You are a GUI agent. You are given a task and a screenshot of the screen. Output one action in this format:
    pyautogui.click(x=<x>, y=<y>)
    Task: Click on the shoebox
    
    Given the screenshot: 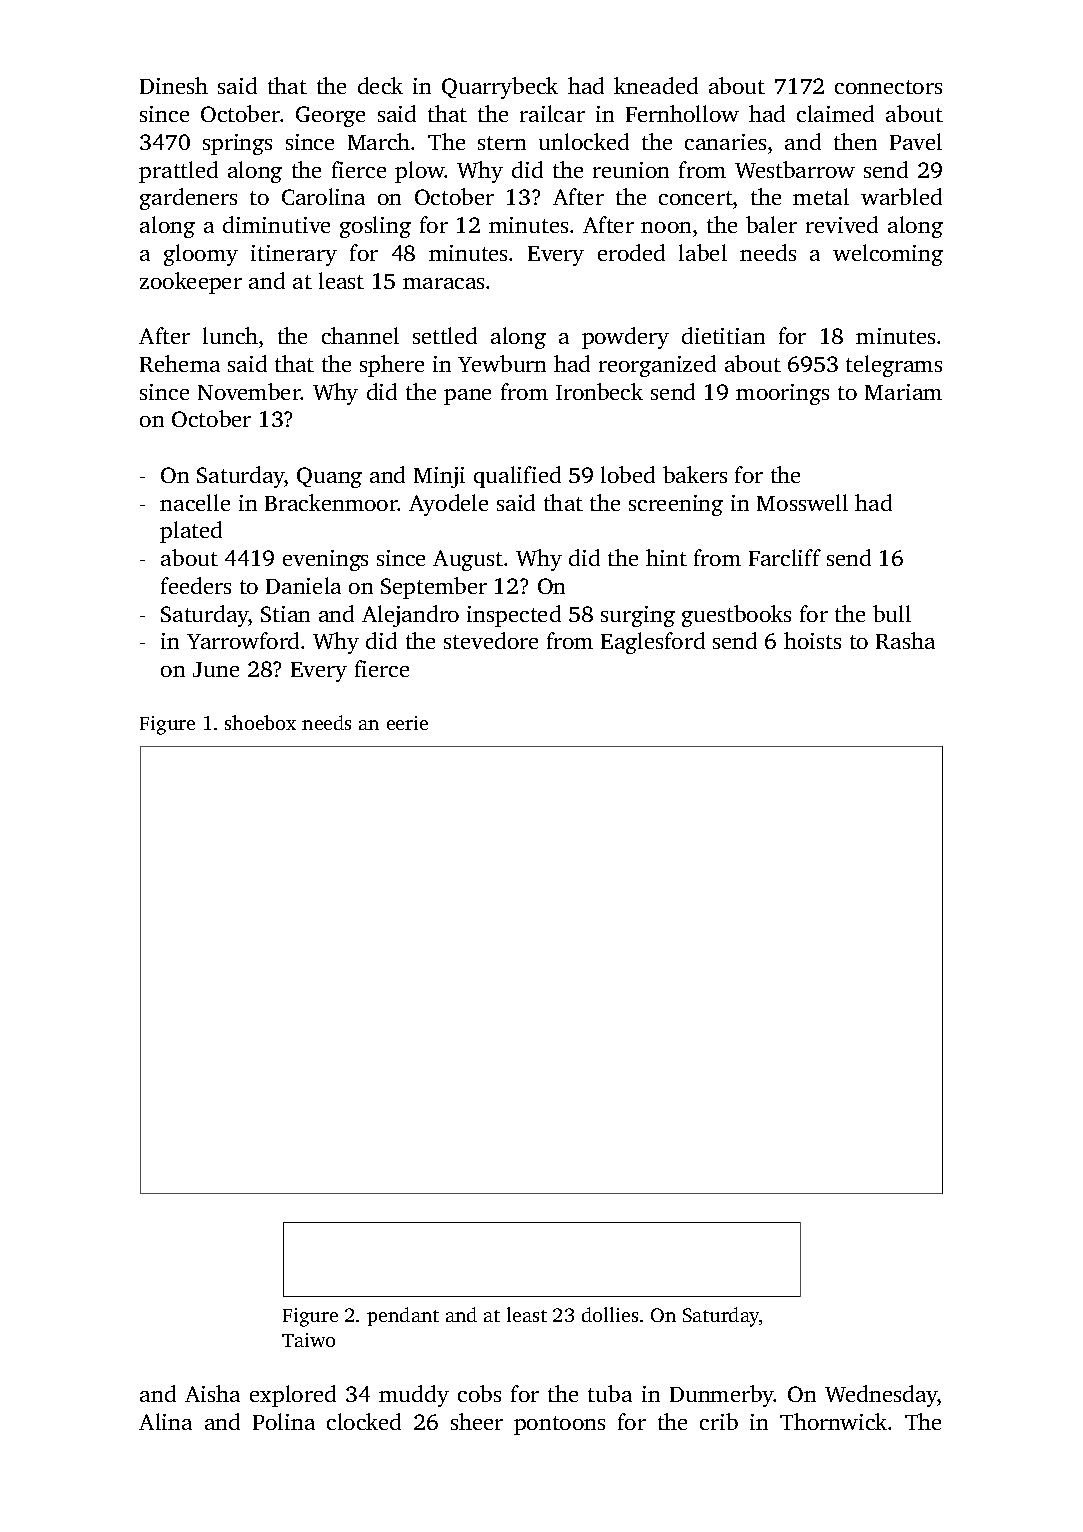 What is the action you would take?
    pyautogui.click(x=260, y=722)
